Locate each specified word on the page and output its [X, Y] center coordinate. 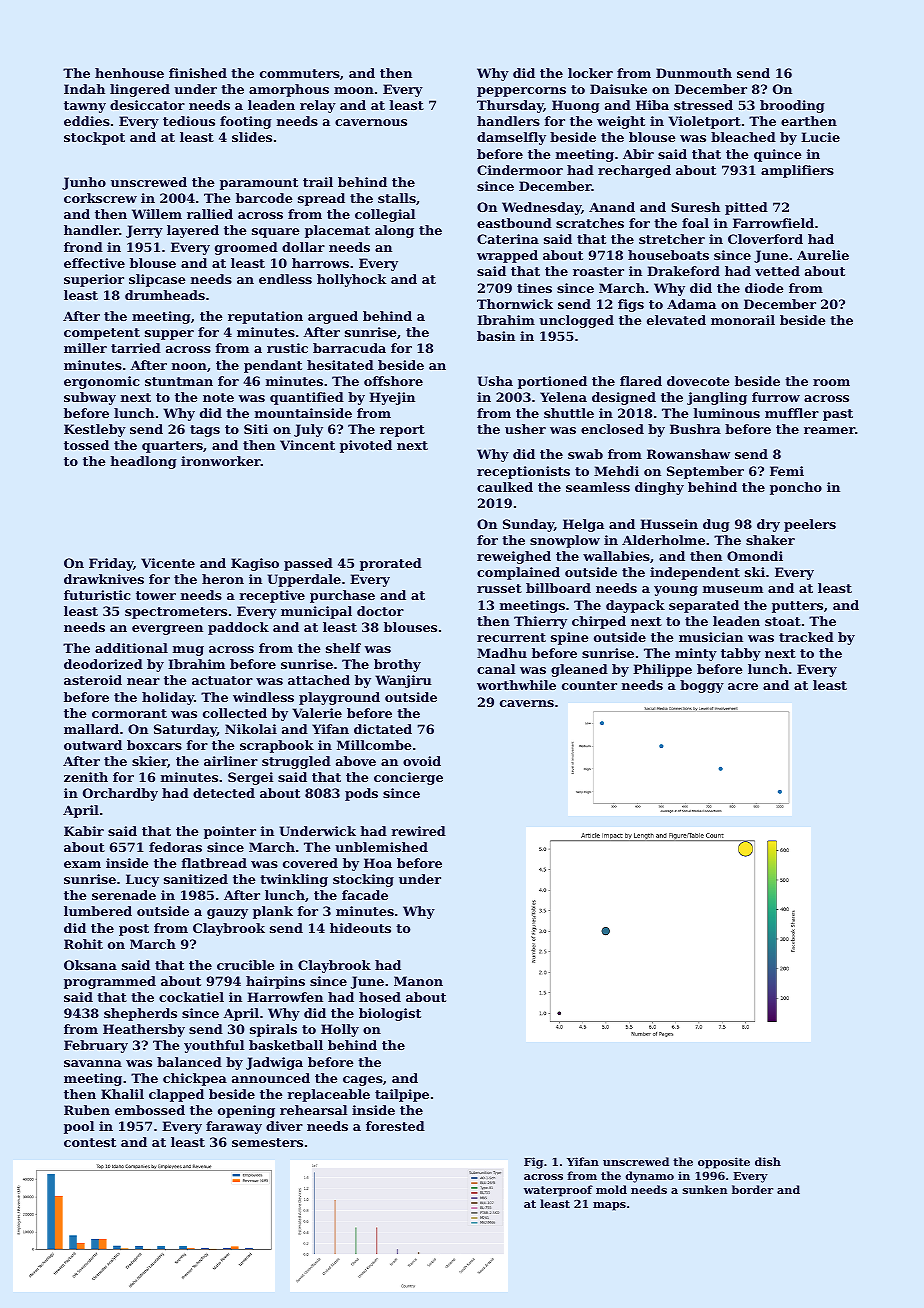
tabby [741, 654]
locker [590, 73]
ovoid [422, 761]
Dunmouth [694, 73]
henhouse [129, 73]
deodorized [103, 664]
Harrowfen [285, 997]
